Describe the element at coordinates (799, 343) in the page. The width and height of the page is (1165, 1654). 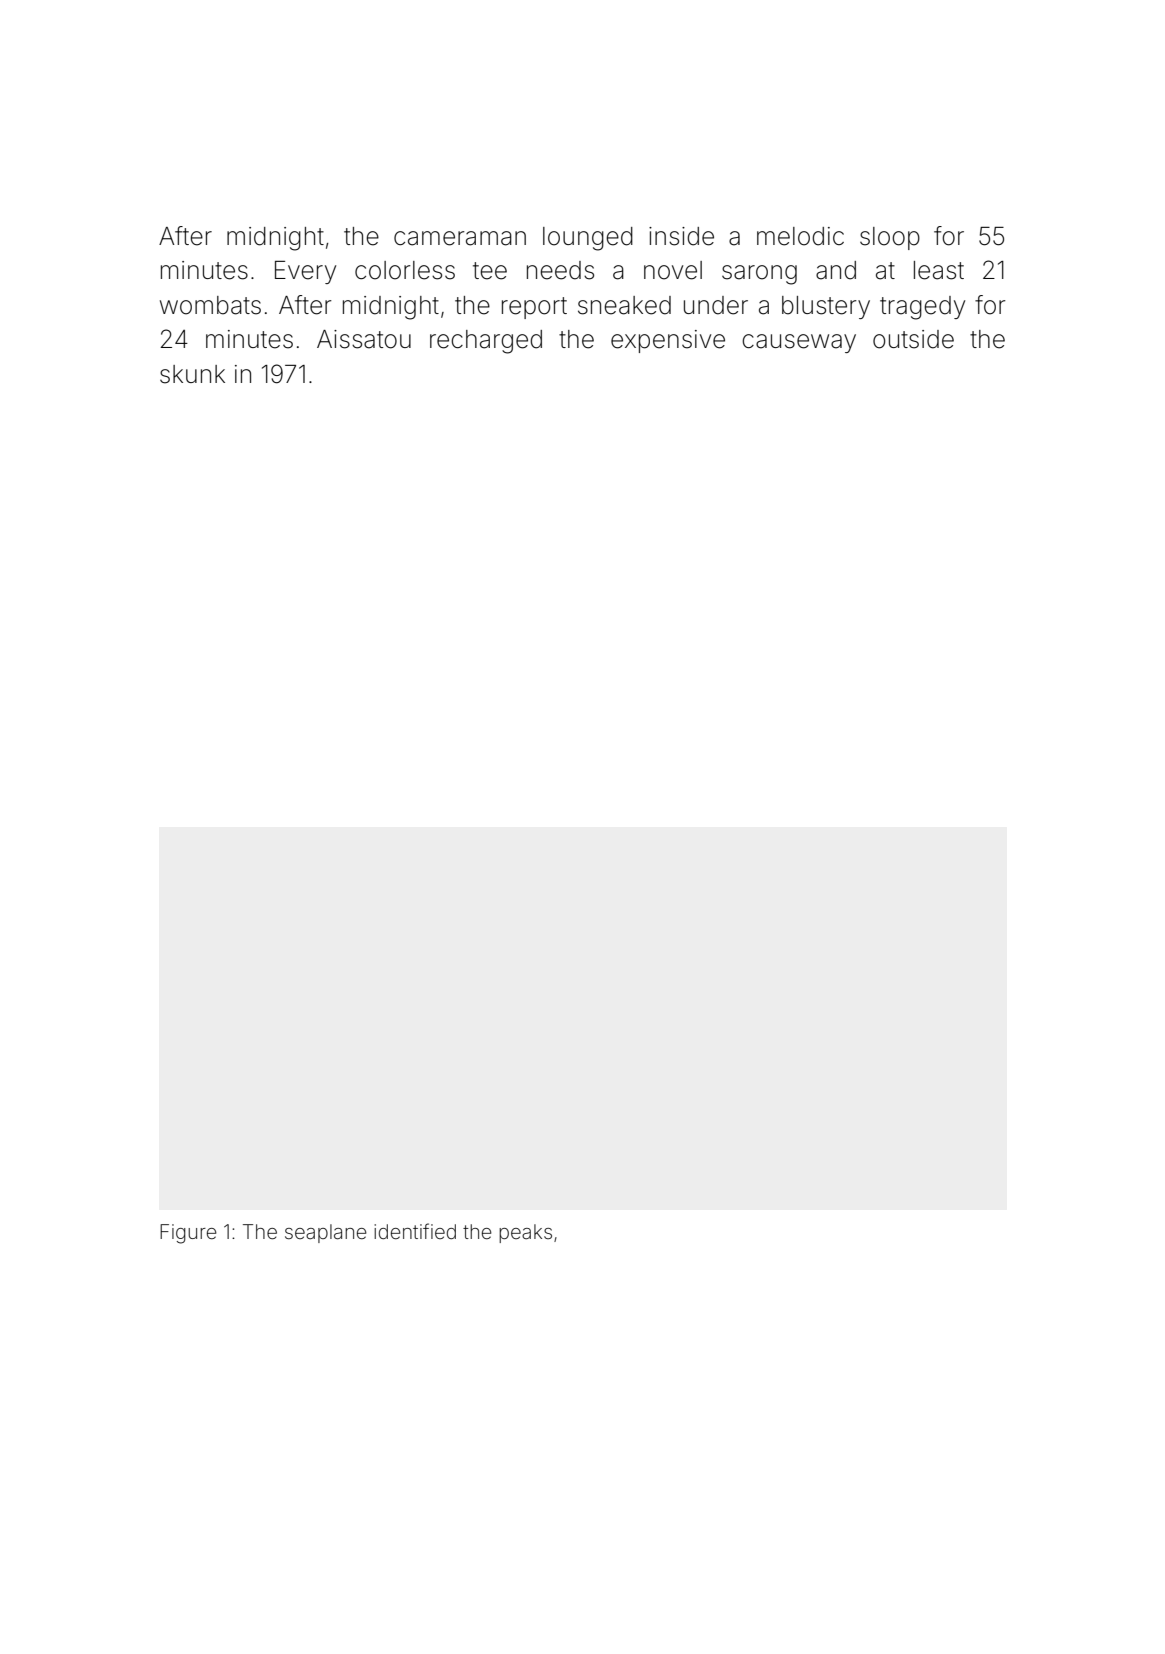
I see `causeway` at that location.
